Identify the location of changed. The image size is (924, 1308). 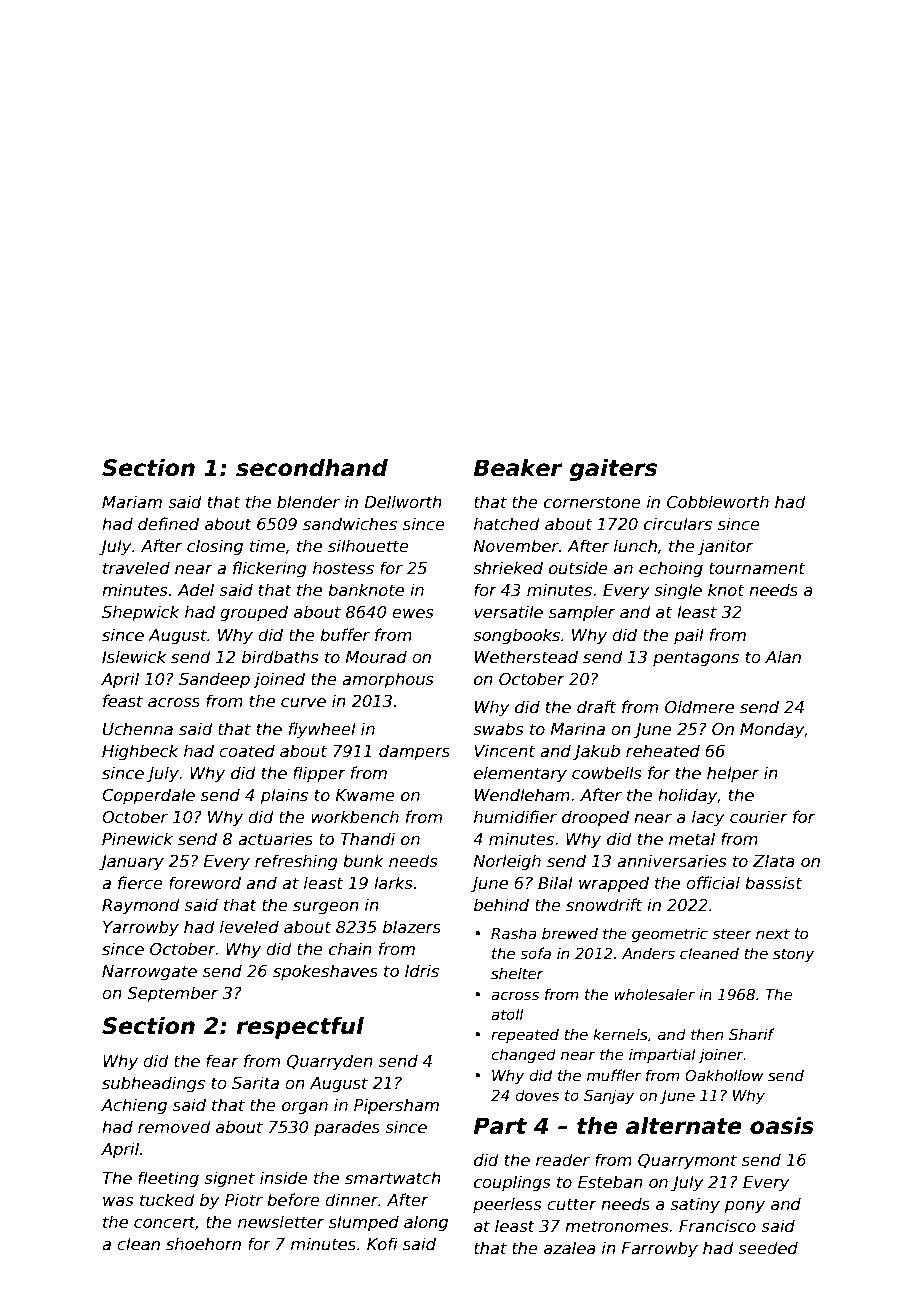
(523, 1055).
